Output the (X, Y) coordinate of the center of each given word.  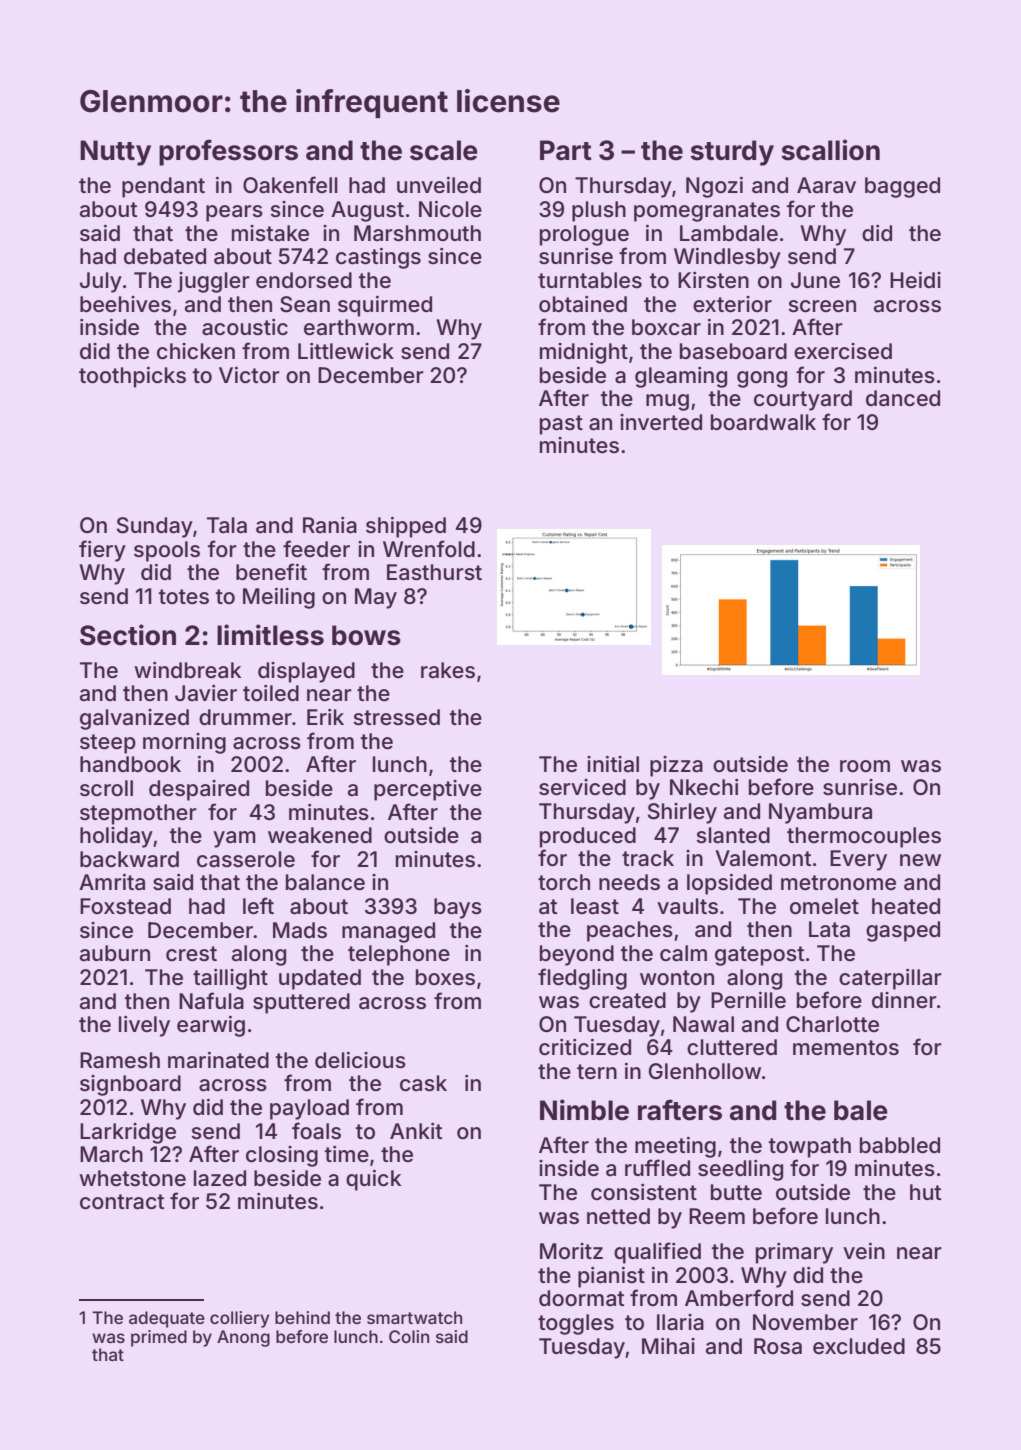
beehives (125, 304)
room (865, 766)
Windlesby (727, 258)
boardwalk (763, 422)
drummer (245, 717)
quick (373, 1180)
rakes (448, 670)
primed (159, 1338)
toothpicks (132, 377)
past (561, 425)
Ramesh (120, 1060)
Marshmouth (417, 233)
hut (925, 1192)
